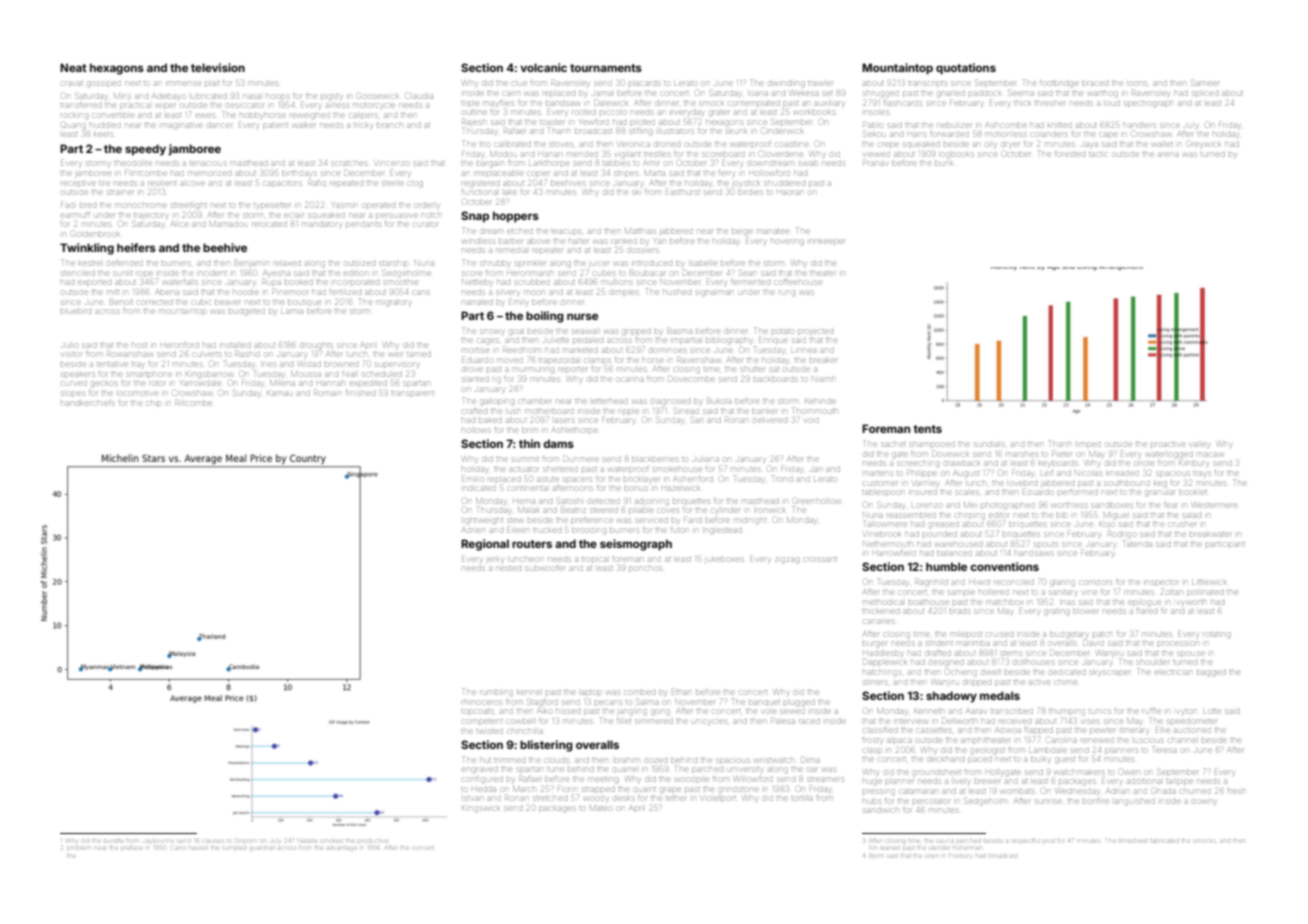 This screenshot has height=924, width=1308. I want to click on trawler, so click(820, 83).
